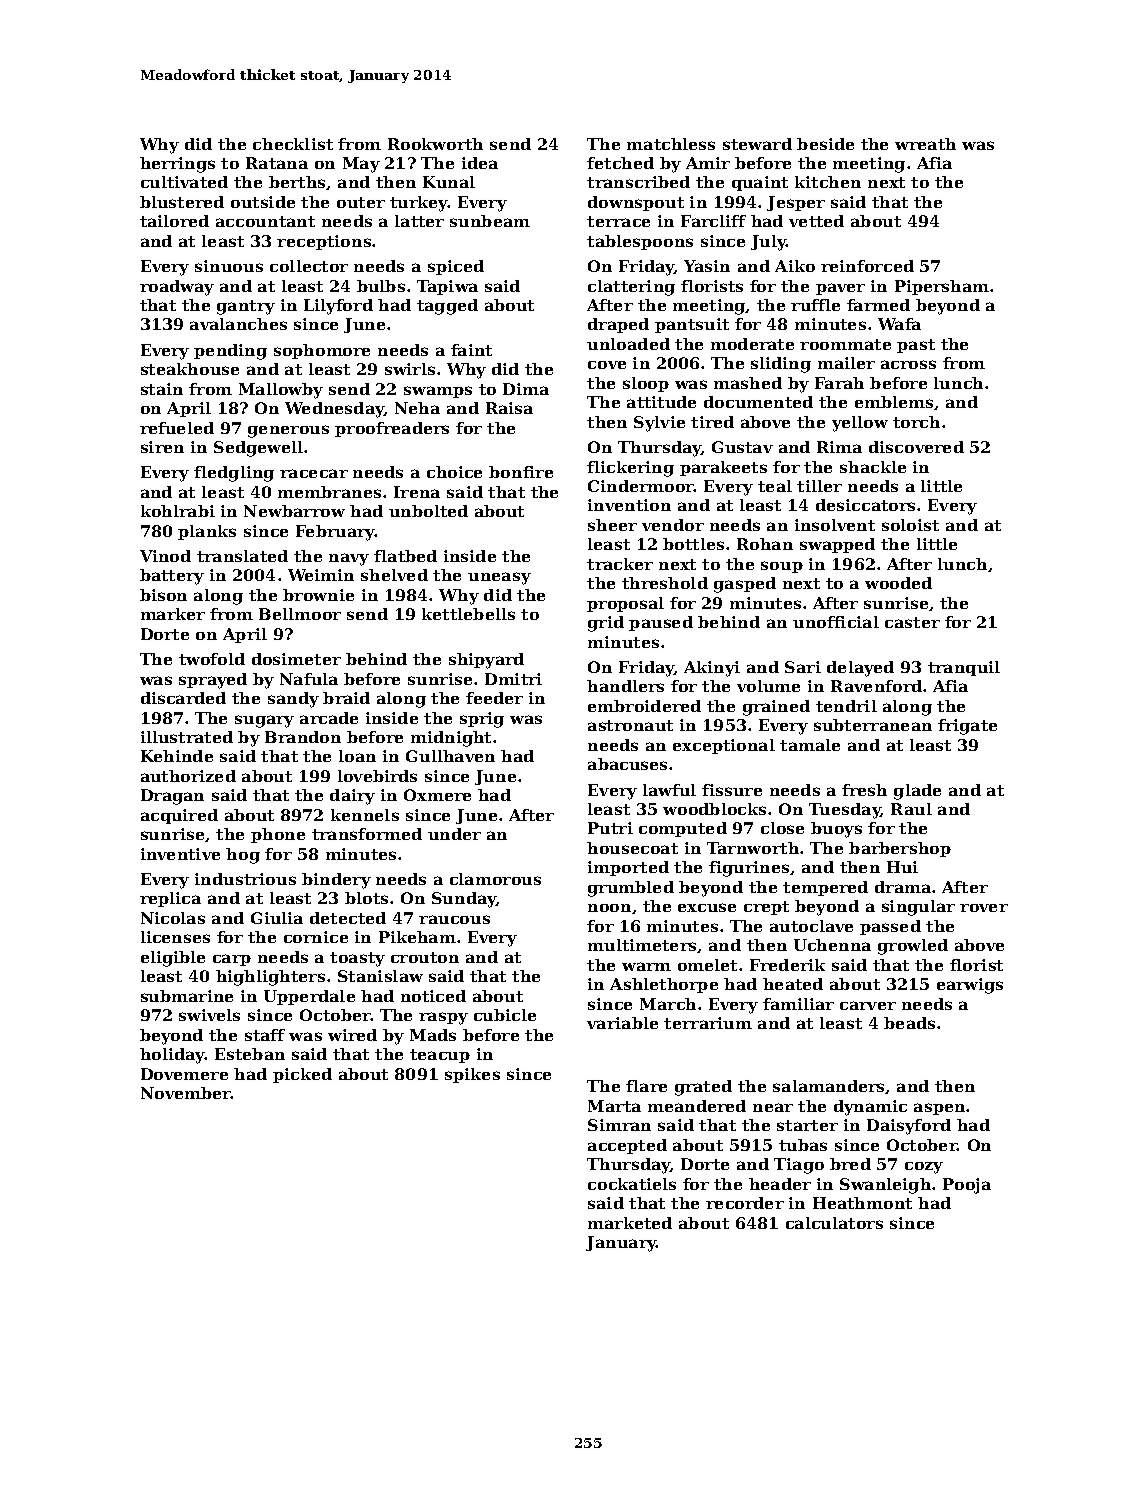 The height and width of the document is (1486, 1148). I want to click on wreath, so click(925, 144).
